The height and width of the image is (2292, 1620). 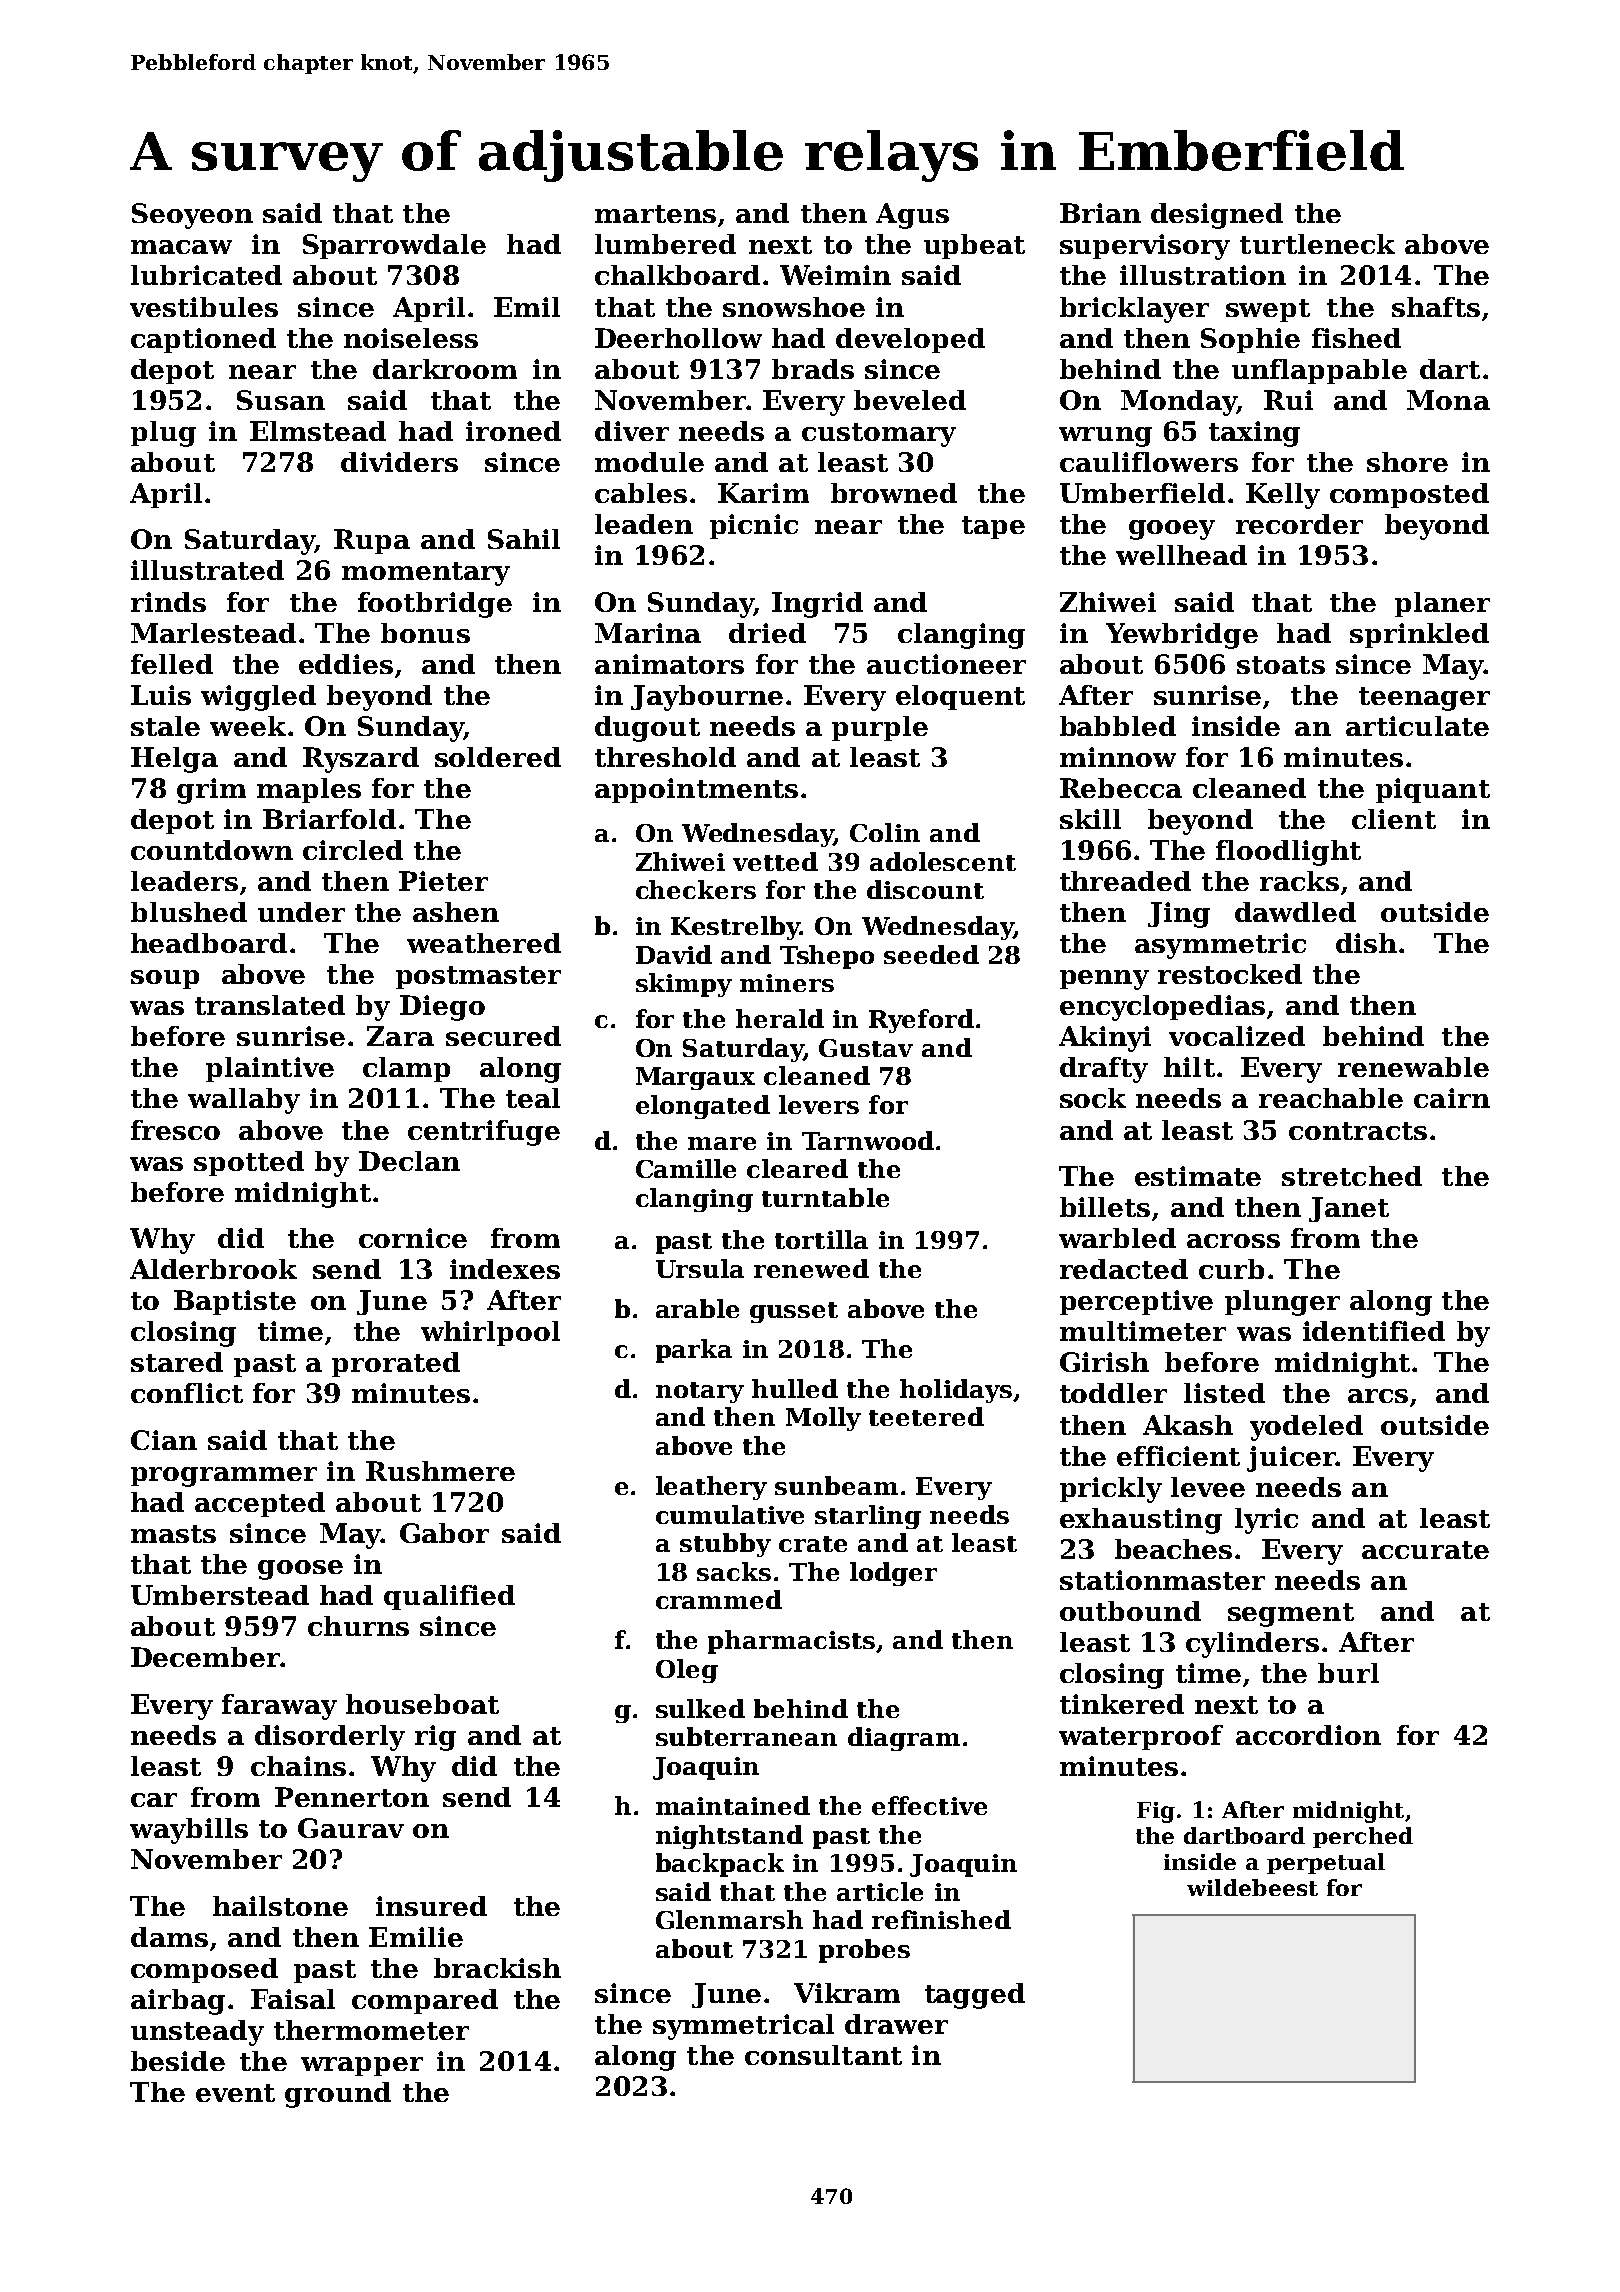 What do you see at coordinates (1090, 819) in the image?
I see `skill` at bounding box center [1090, 819].
